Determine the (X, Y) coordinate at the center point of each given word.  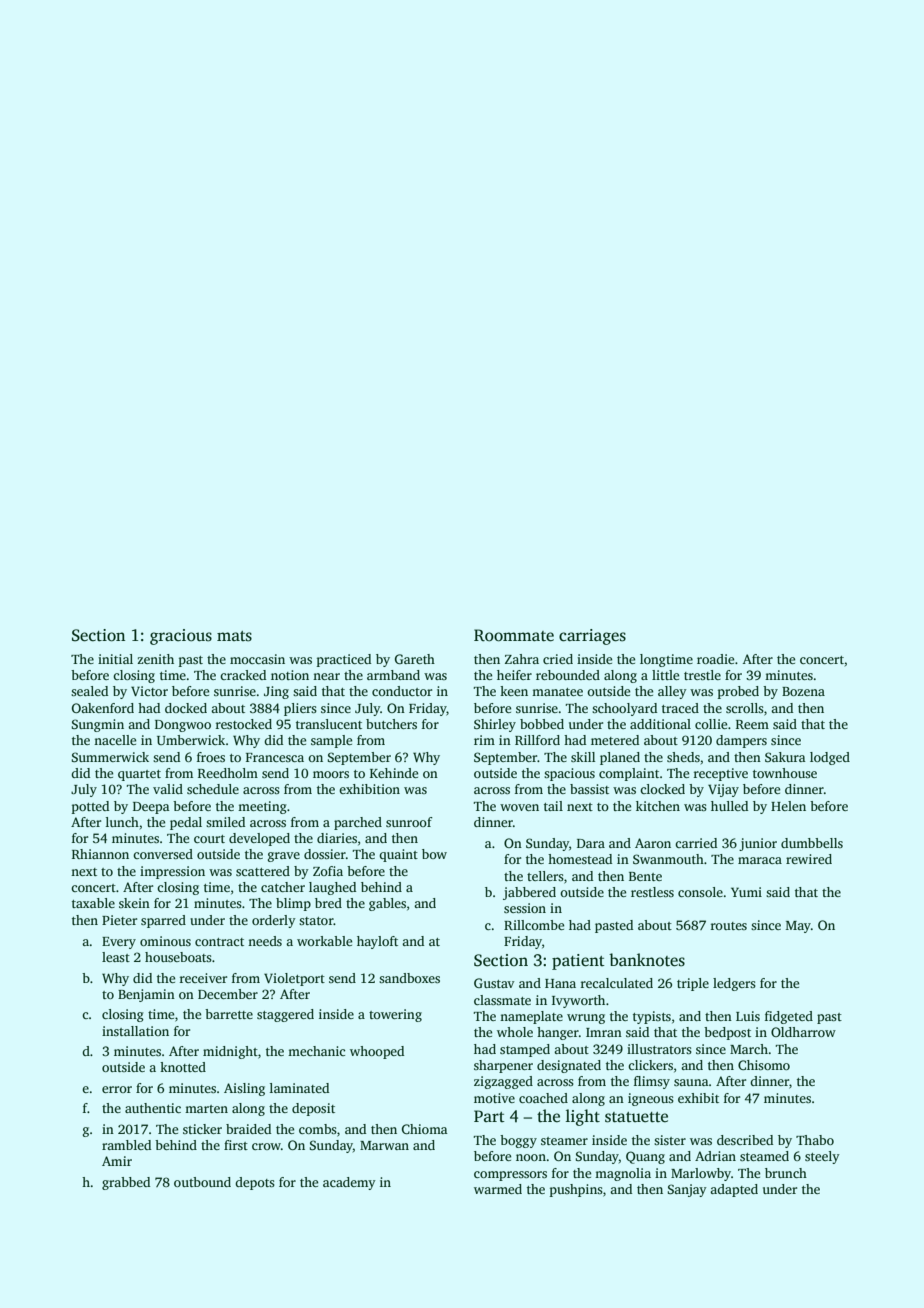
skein (134, 903)
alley (672, 692)
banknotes (647, 960)
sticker (202, 1129)
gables (387, 904)
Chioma (425, 1129)
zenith (155, 659)
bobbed (542, 724)
